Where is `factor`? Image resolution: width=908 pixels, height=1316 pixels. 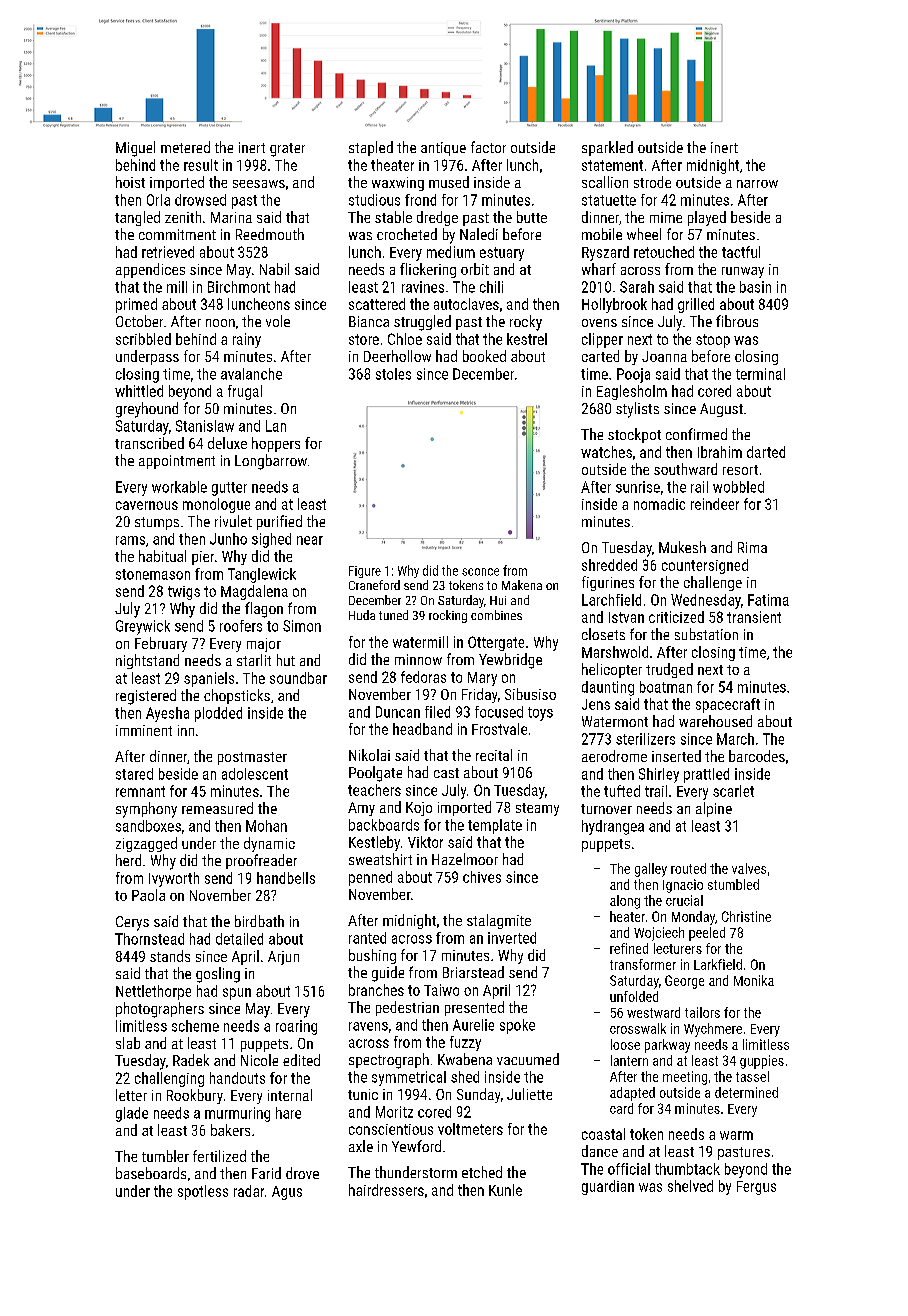
factor is located at coordinates (488, 147).
